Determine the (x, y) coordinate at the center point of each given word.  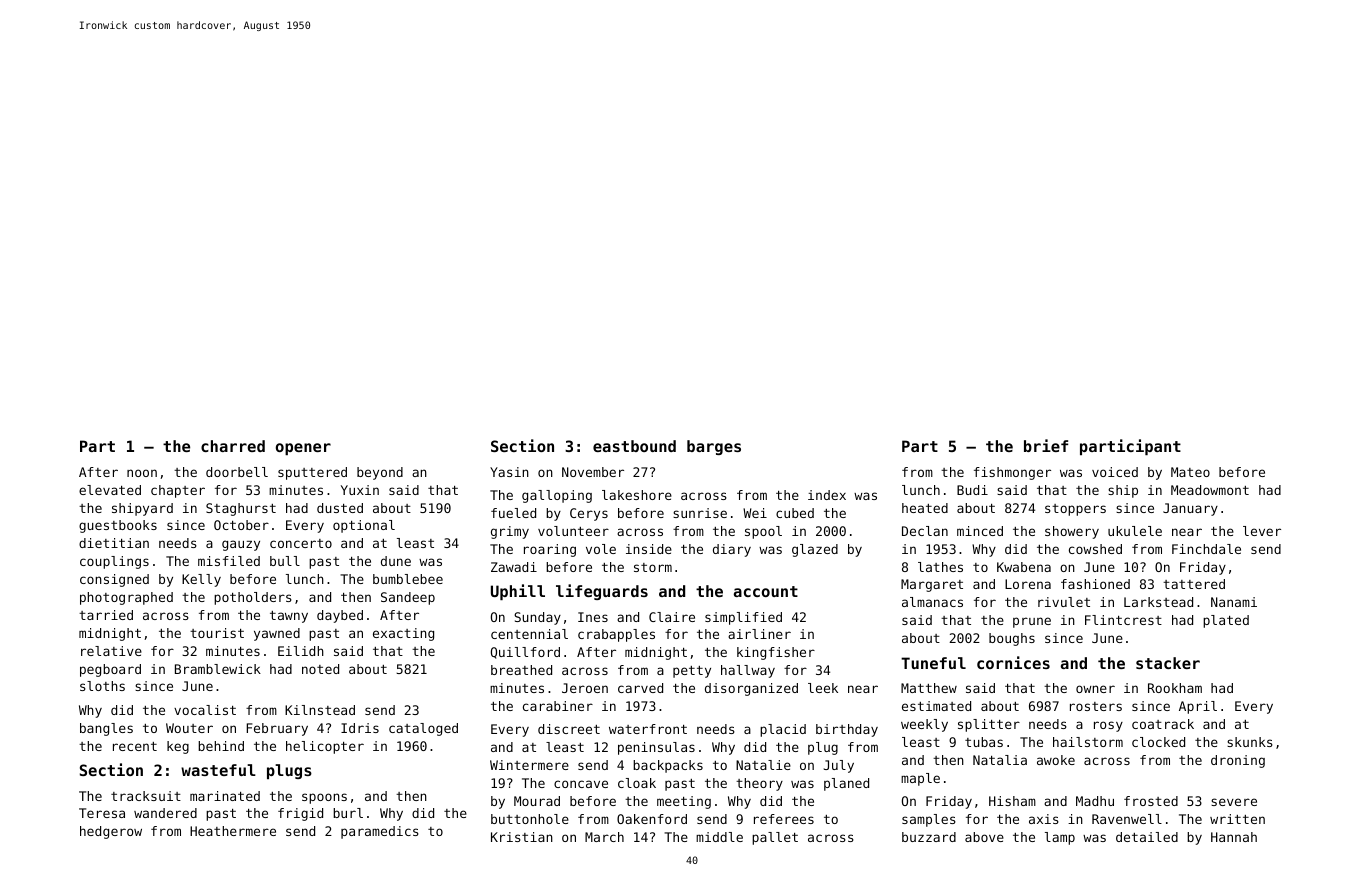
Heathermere (233, 831)
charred (233, 446)
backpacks (668, 766)
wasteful (218, 770)
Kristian (522, 837)
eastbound (634, 446)
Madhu (1095, 801)
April (1198, 707)
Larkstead (1158, 602)
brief (1046, 445)
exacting (403, 634)
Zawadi (514, 567)
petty (692, 672)
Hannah (1234, 837)
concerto (301, 543)
